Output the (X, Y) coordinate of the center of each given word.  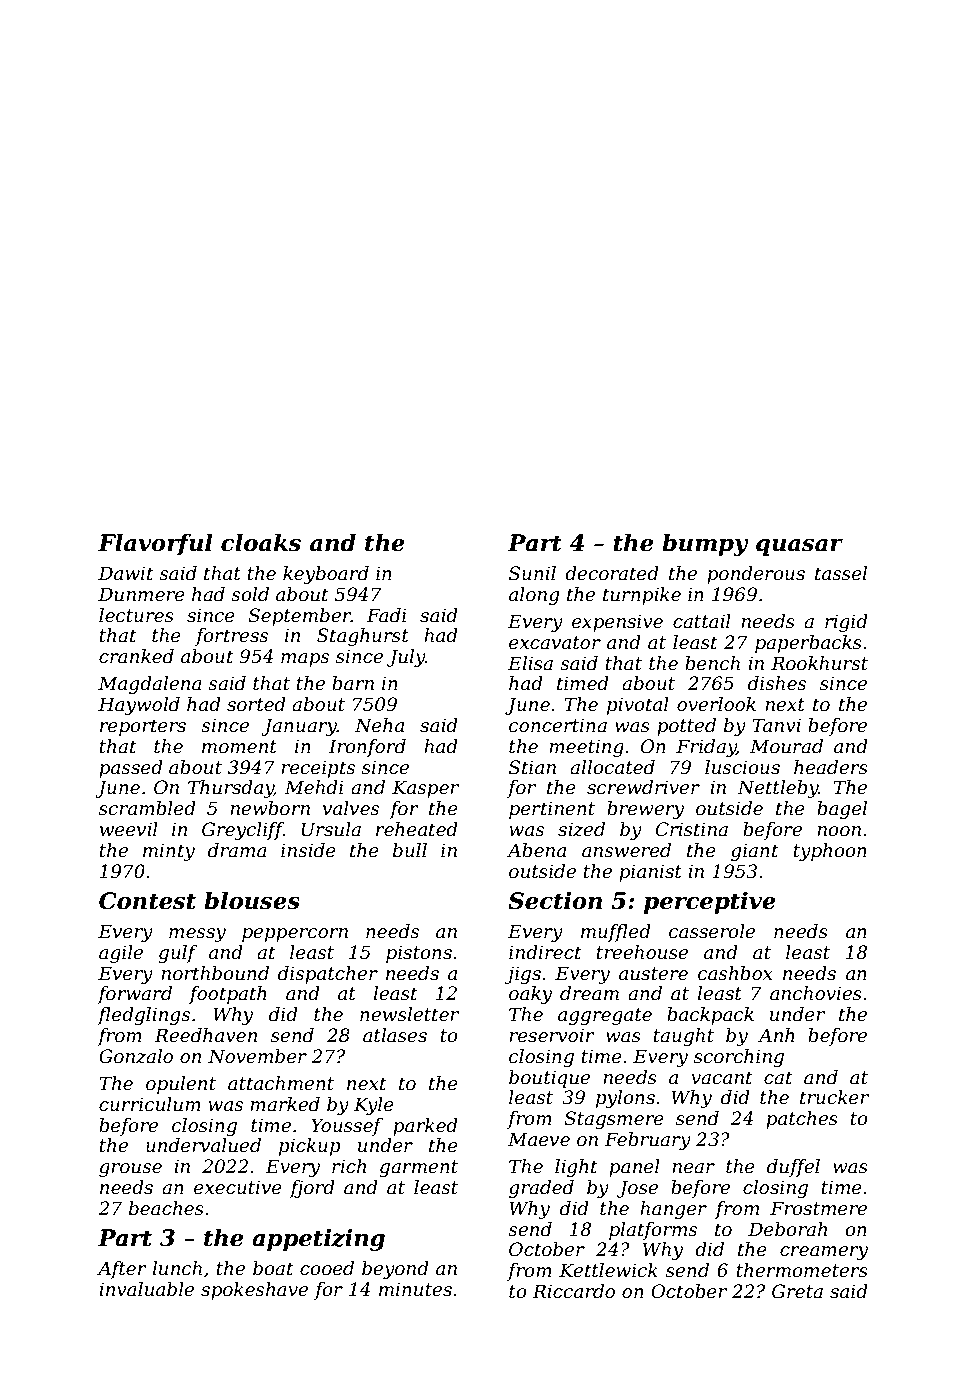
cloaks (261, 542)
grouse (130, 1170)
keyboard (326, 575)
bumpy (705, 544)
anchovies (816, 993)
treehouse (642, 952)
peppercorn (295, 935)
